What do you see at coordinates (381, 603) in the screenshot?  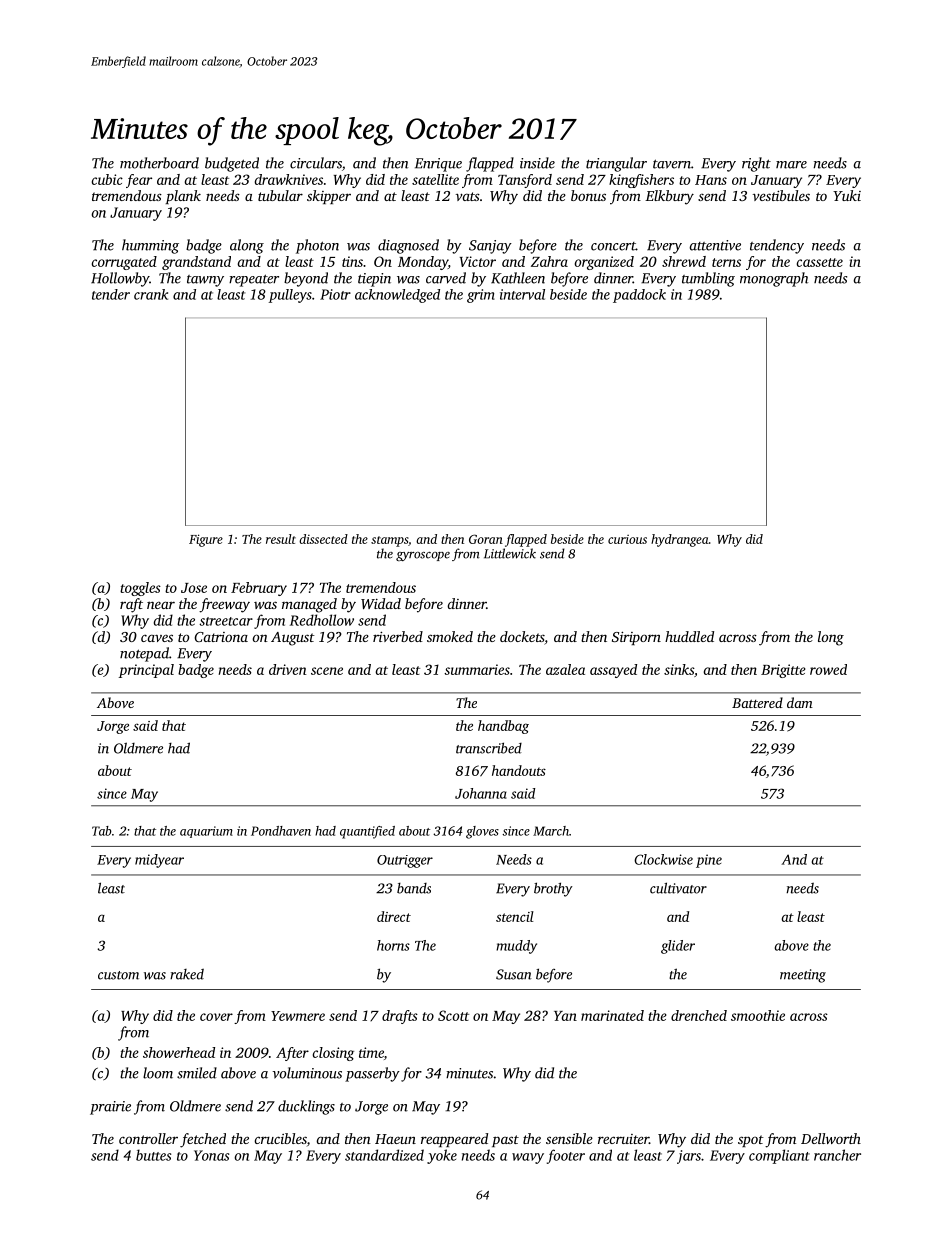 I see `Widad` at bounding box center [381, 603].
